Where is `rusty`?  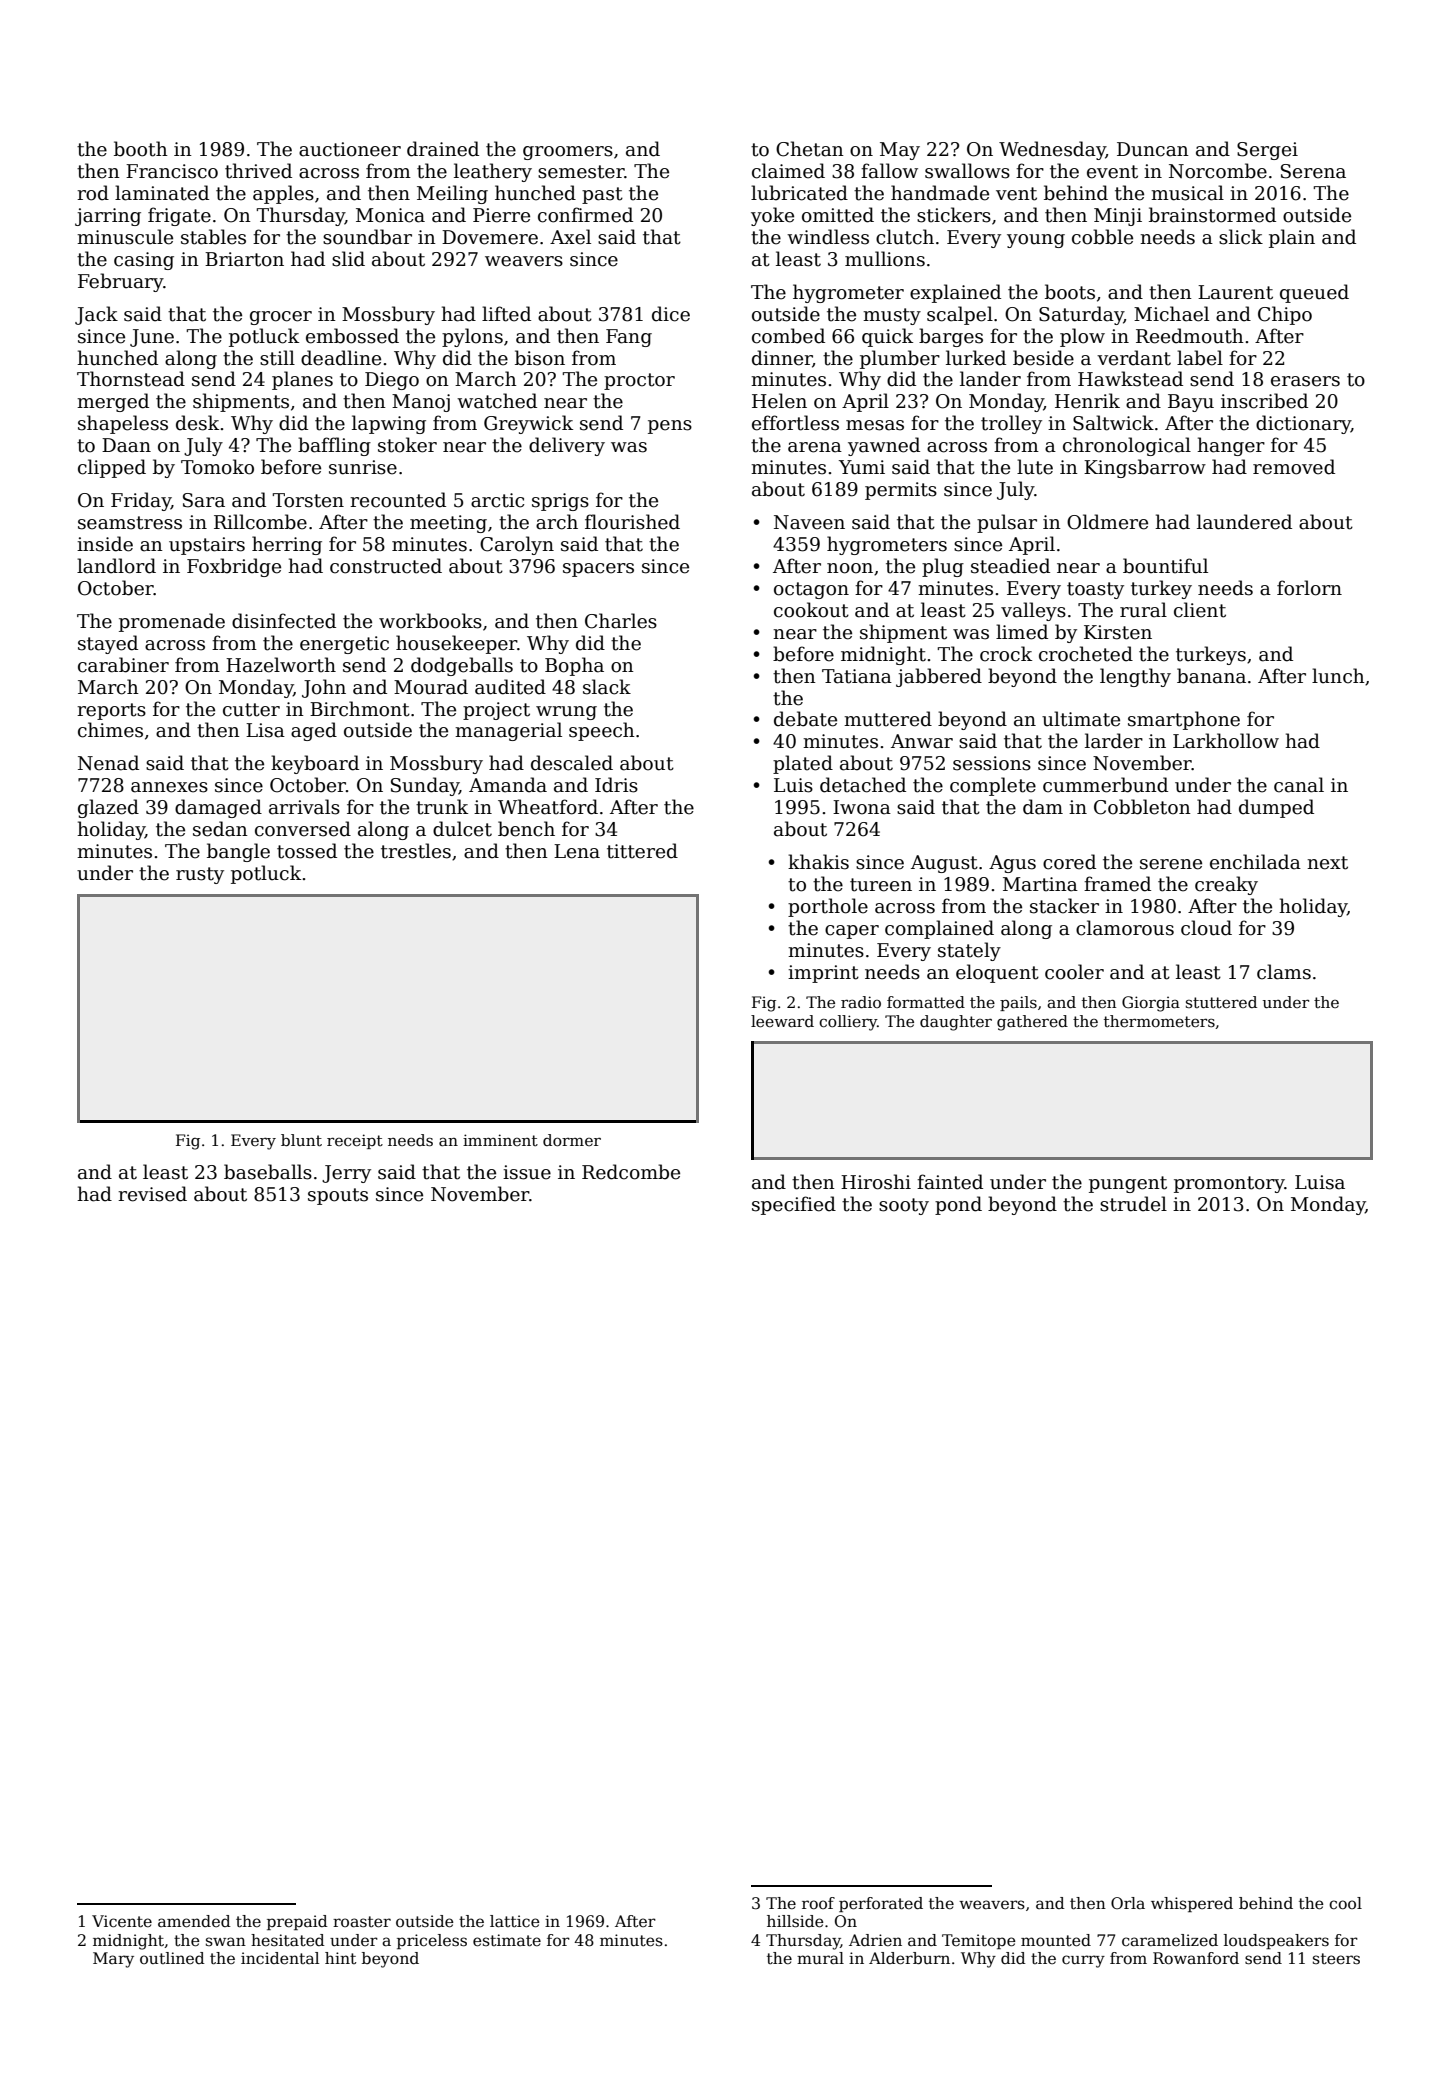 rusty is located at coordinates (200, 875).
